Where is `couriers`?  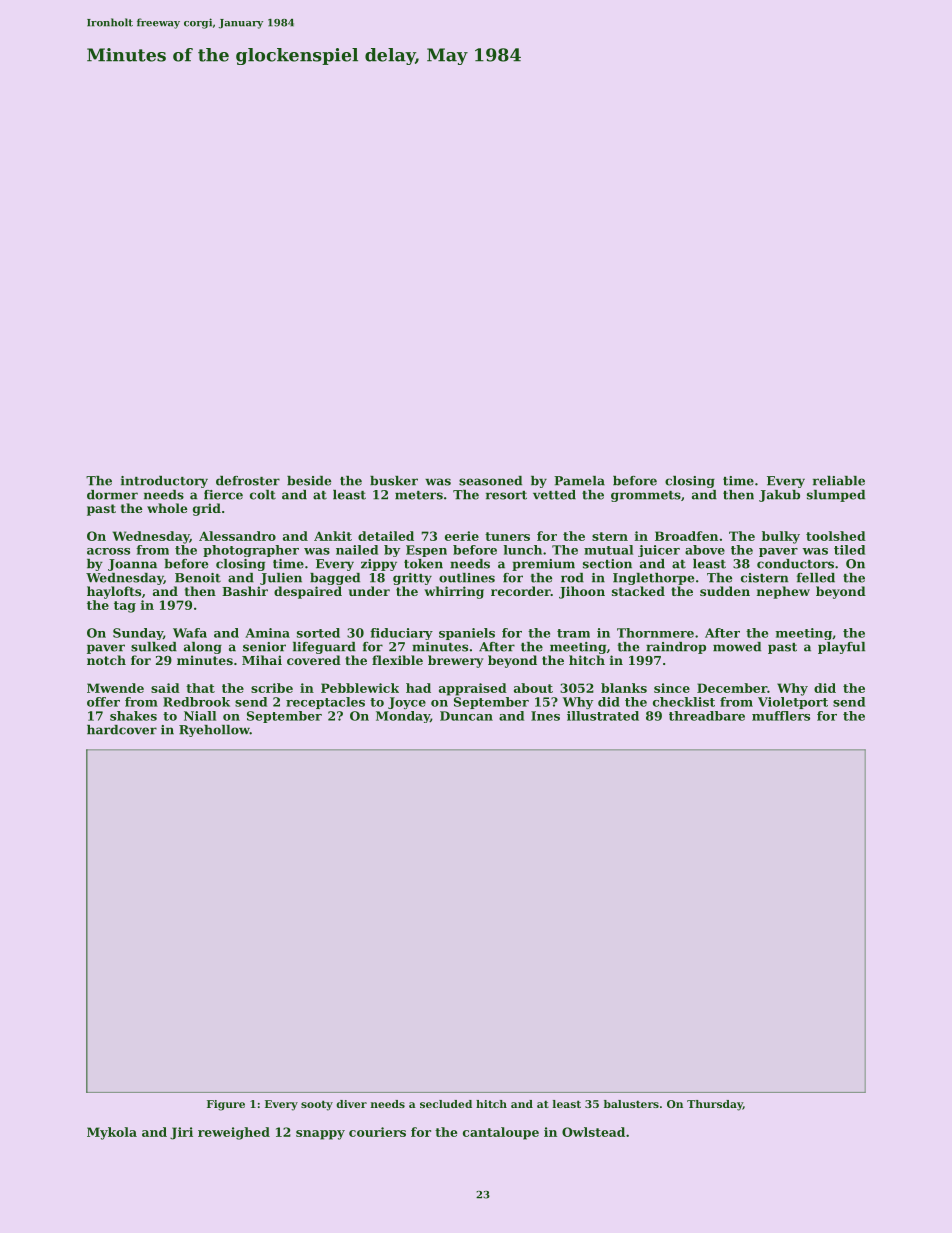 couriers is located at coordinates (377, 1132).
